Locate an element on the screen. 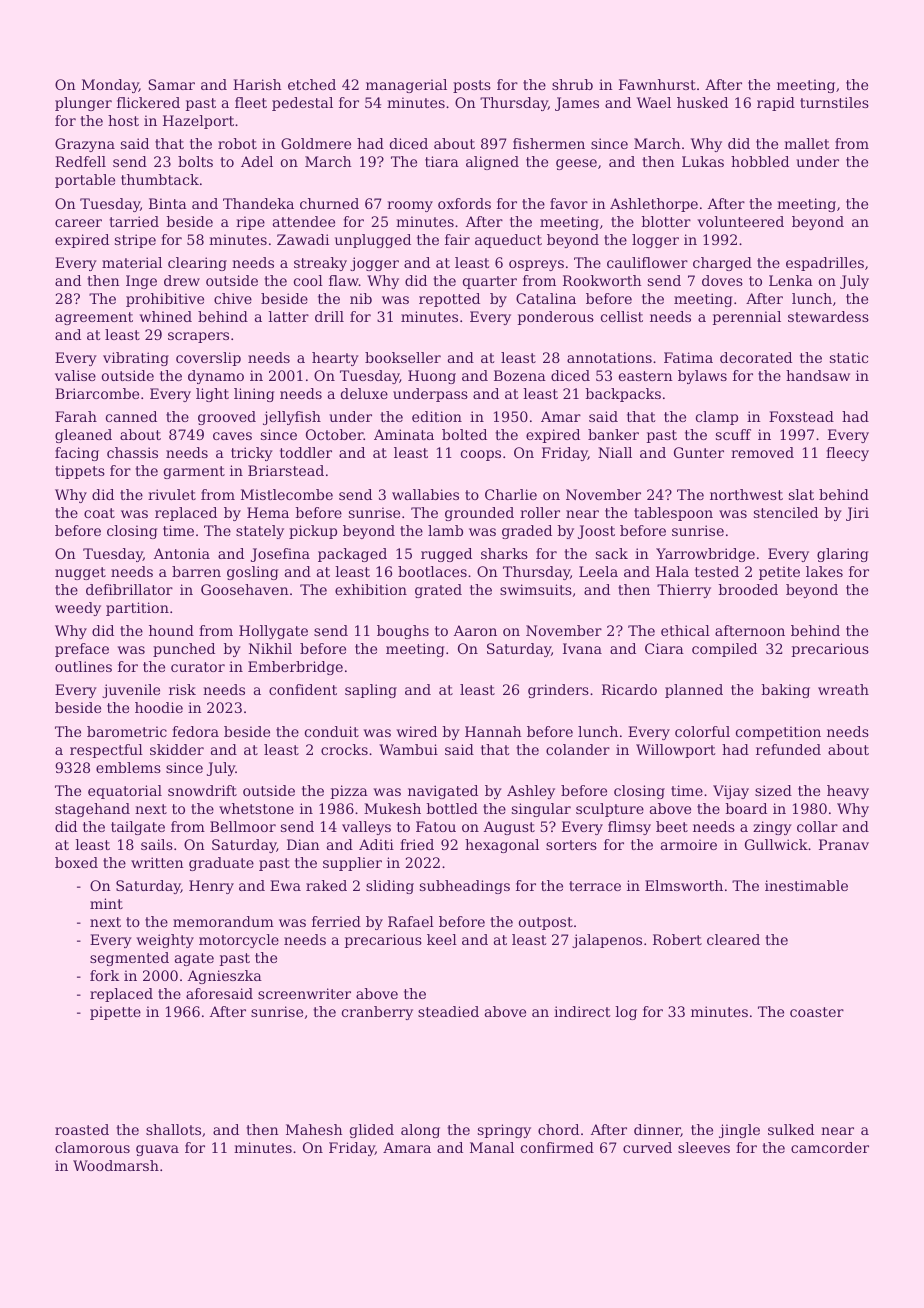  Monday is located at coordinates (110, 86).
